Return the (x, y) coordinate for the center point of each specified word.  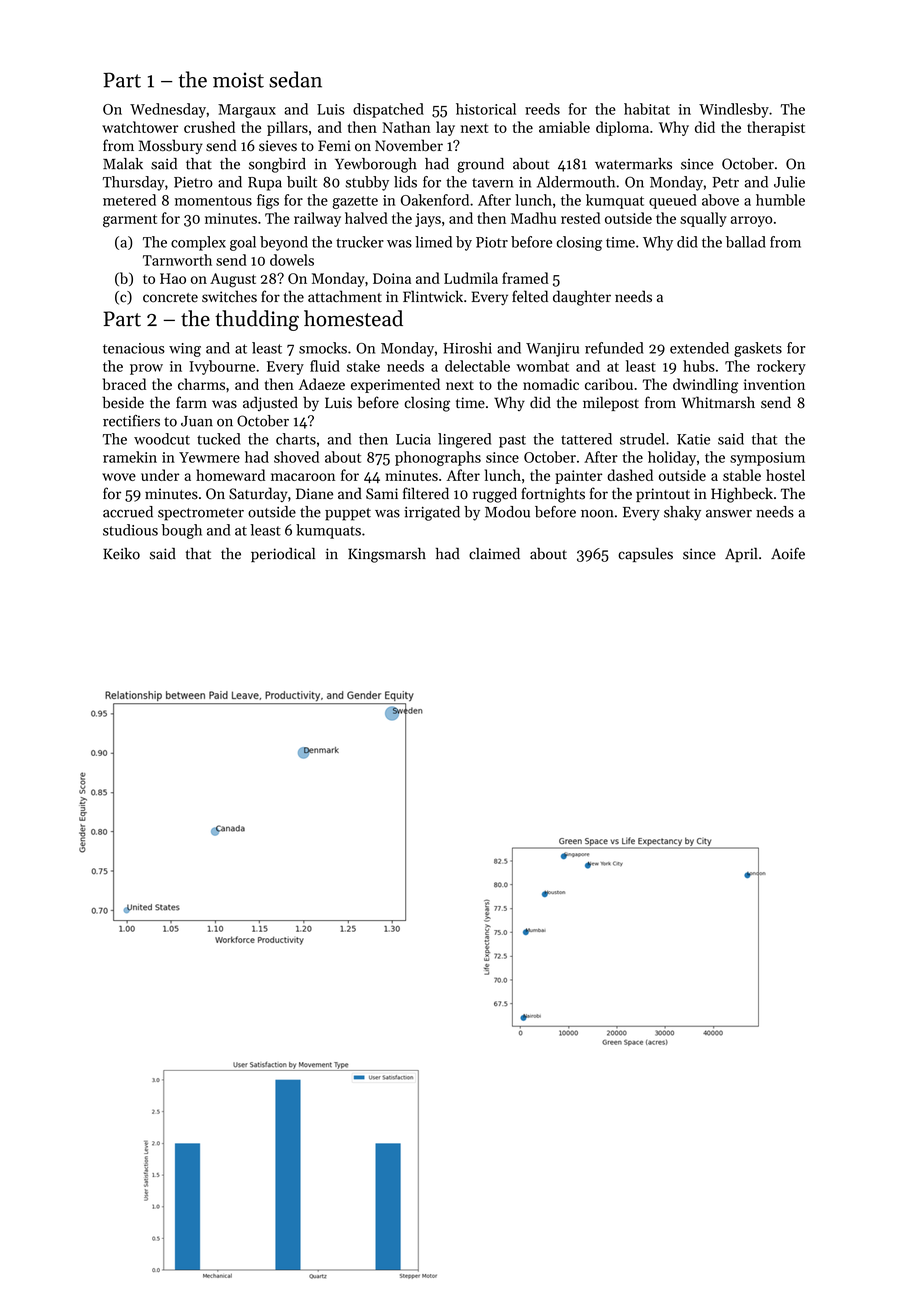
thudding (257, 320)
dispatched (388, 110)
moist (238, 80)
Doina (392, 278)
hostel (785, 475)
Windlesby (734, 110)
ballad (746, 242)
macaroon (303, 477)
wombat (542, 366)
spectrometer (201, 514)
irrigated (432, 513)
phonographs (438, 458)
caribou (609, 384)
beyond (284, 243)
